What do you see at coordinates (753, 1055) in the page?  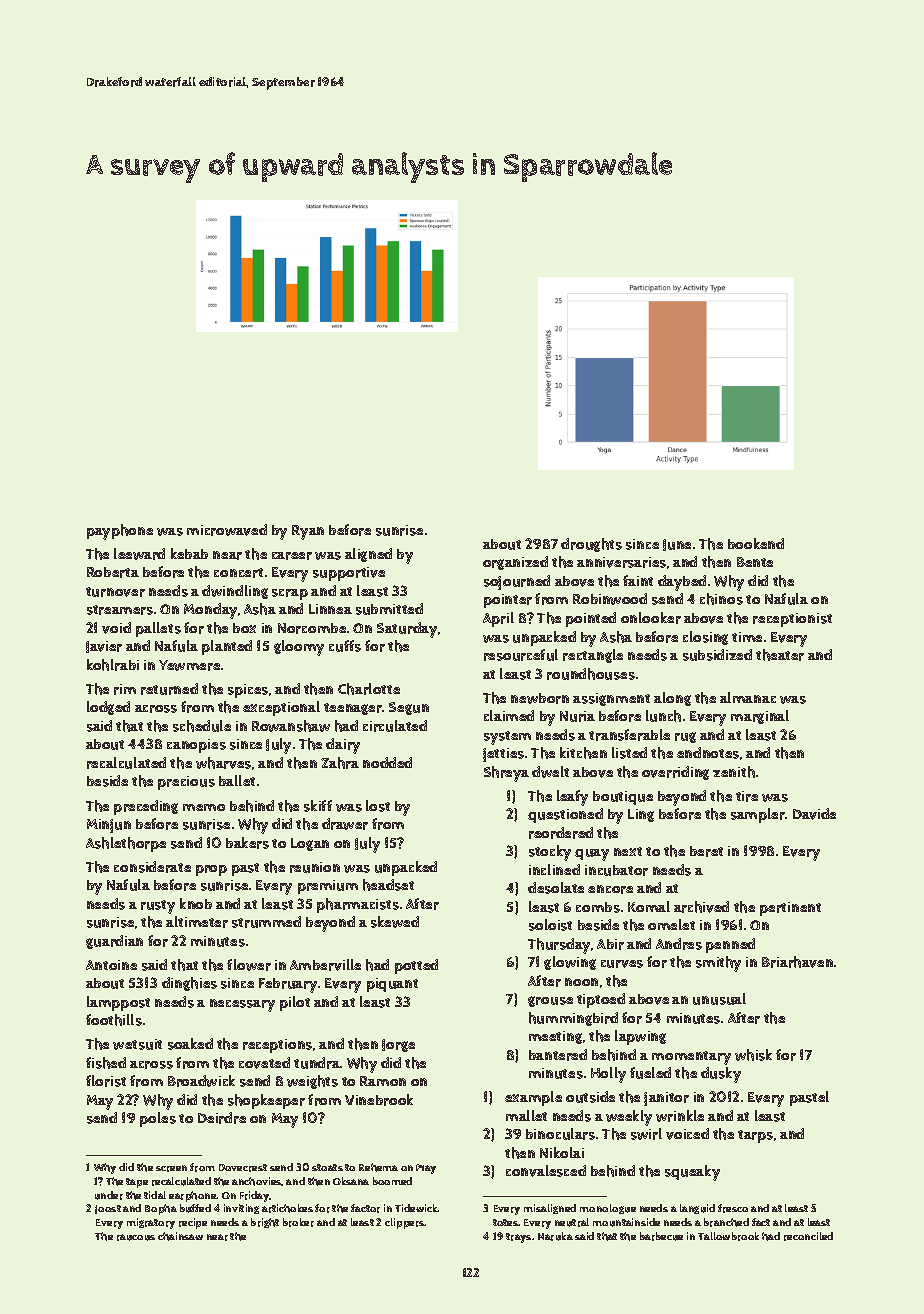 I see `whisk` at bounding box center [753, 1055].
